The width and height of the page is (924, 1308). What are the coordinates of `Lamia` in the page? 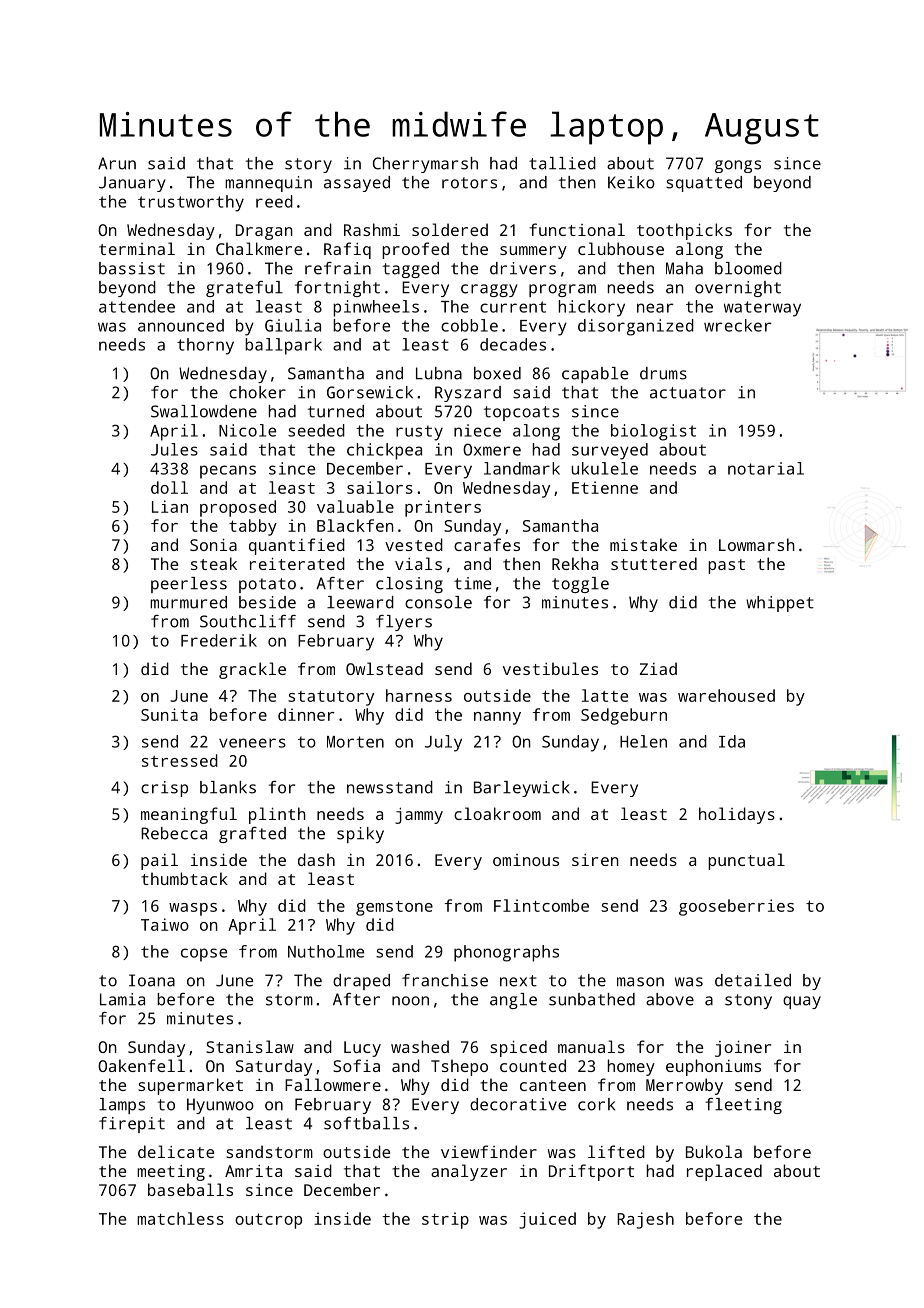 It's located at (122, 999).
